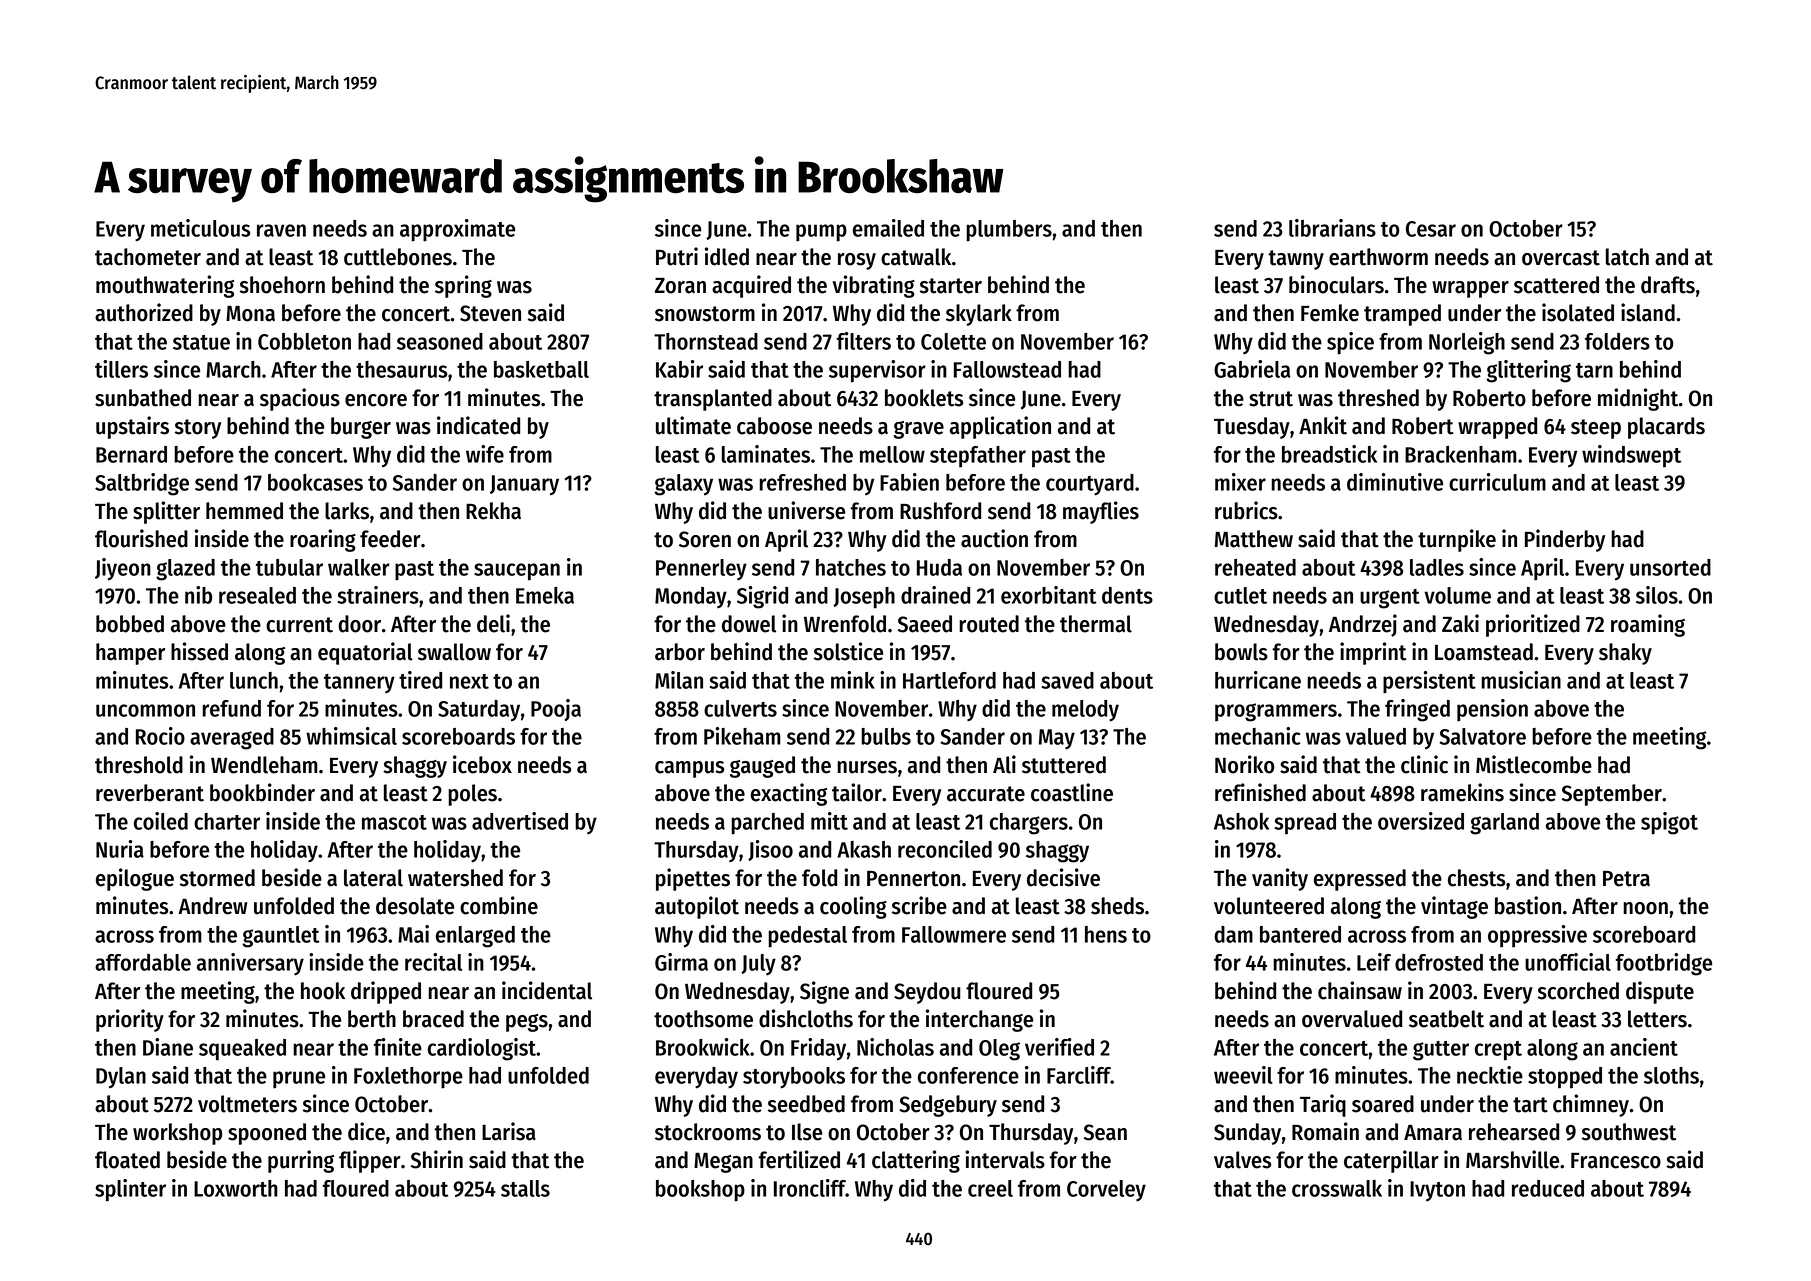 This document has width=1811, height=1281. I want to click on dents, so click(1127, 595).
